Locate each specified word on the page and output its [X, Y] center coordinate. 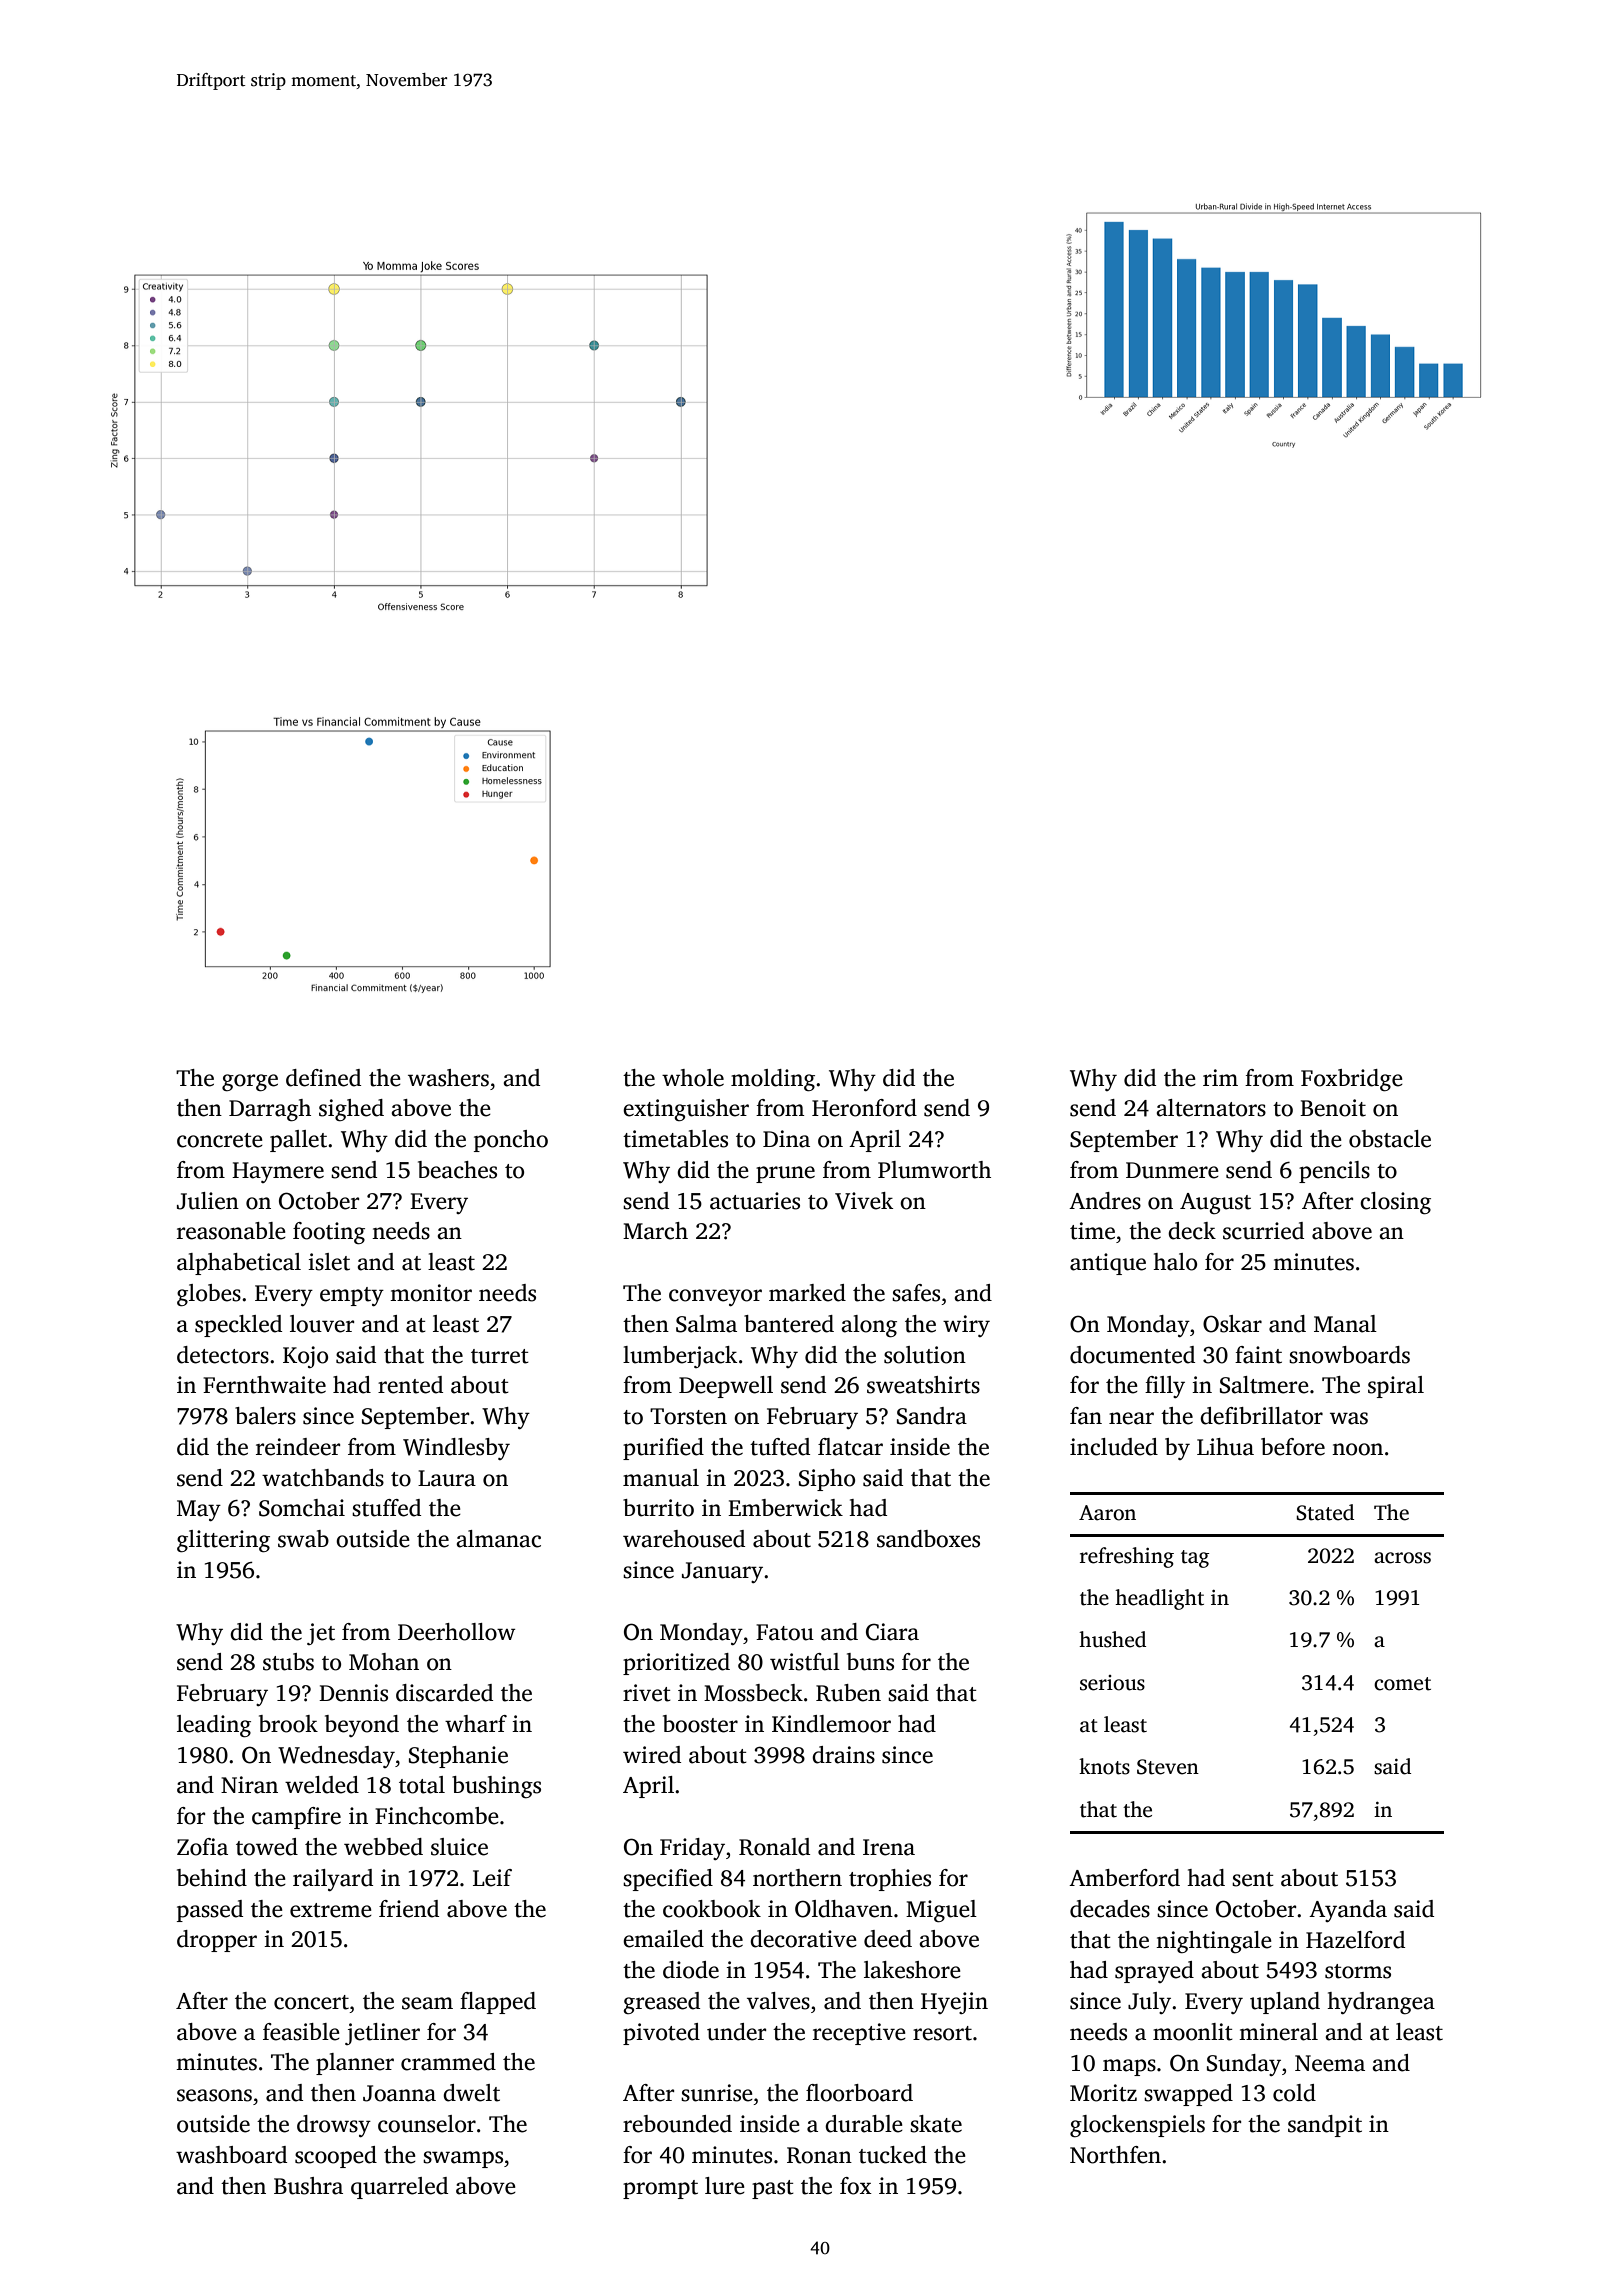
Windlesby [456, 1449]
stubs [288, 1662]
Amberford [1124, 1878]
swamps [463, 2159]
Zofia [202, 1847]
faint [1258, 1355]
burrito [658, 1508]
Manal [1345, 1324]
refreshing [1127, 1557]
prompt [660, 2189]
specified [668, 1880]
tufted [780, 1447]
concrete [220, 1140]
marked [807, 1293]
